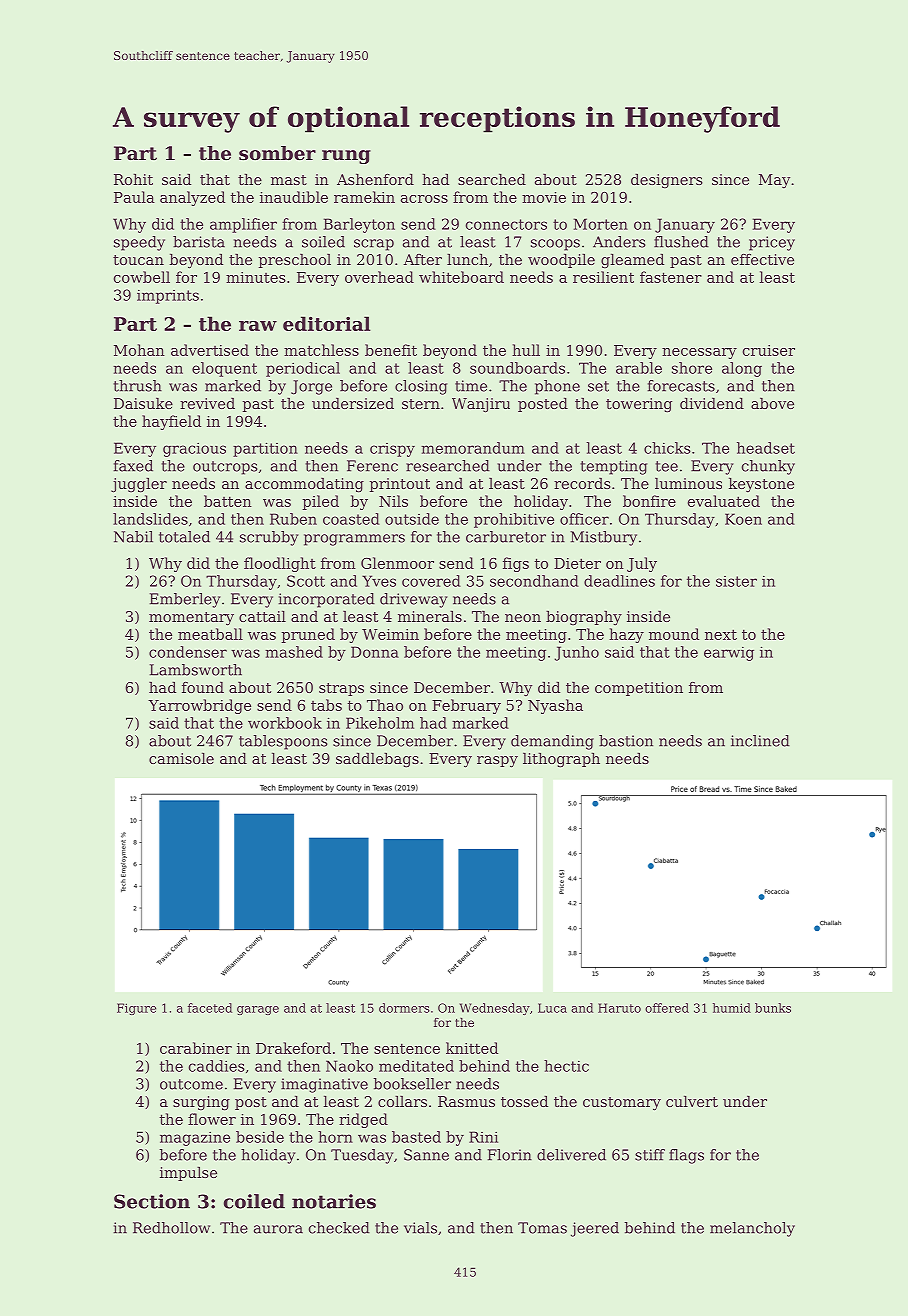  Describe the element at coordinates (201, 1103) in the page. I see `surging` at that location.
